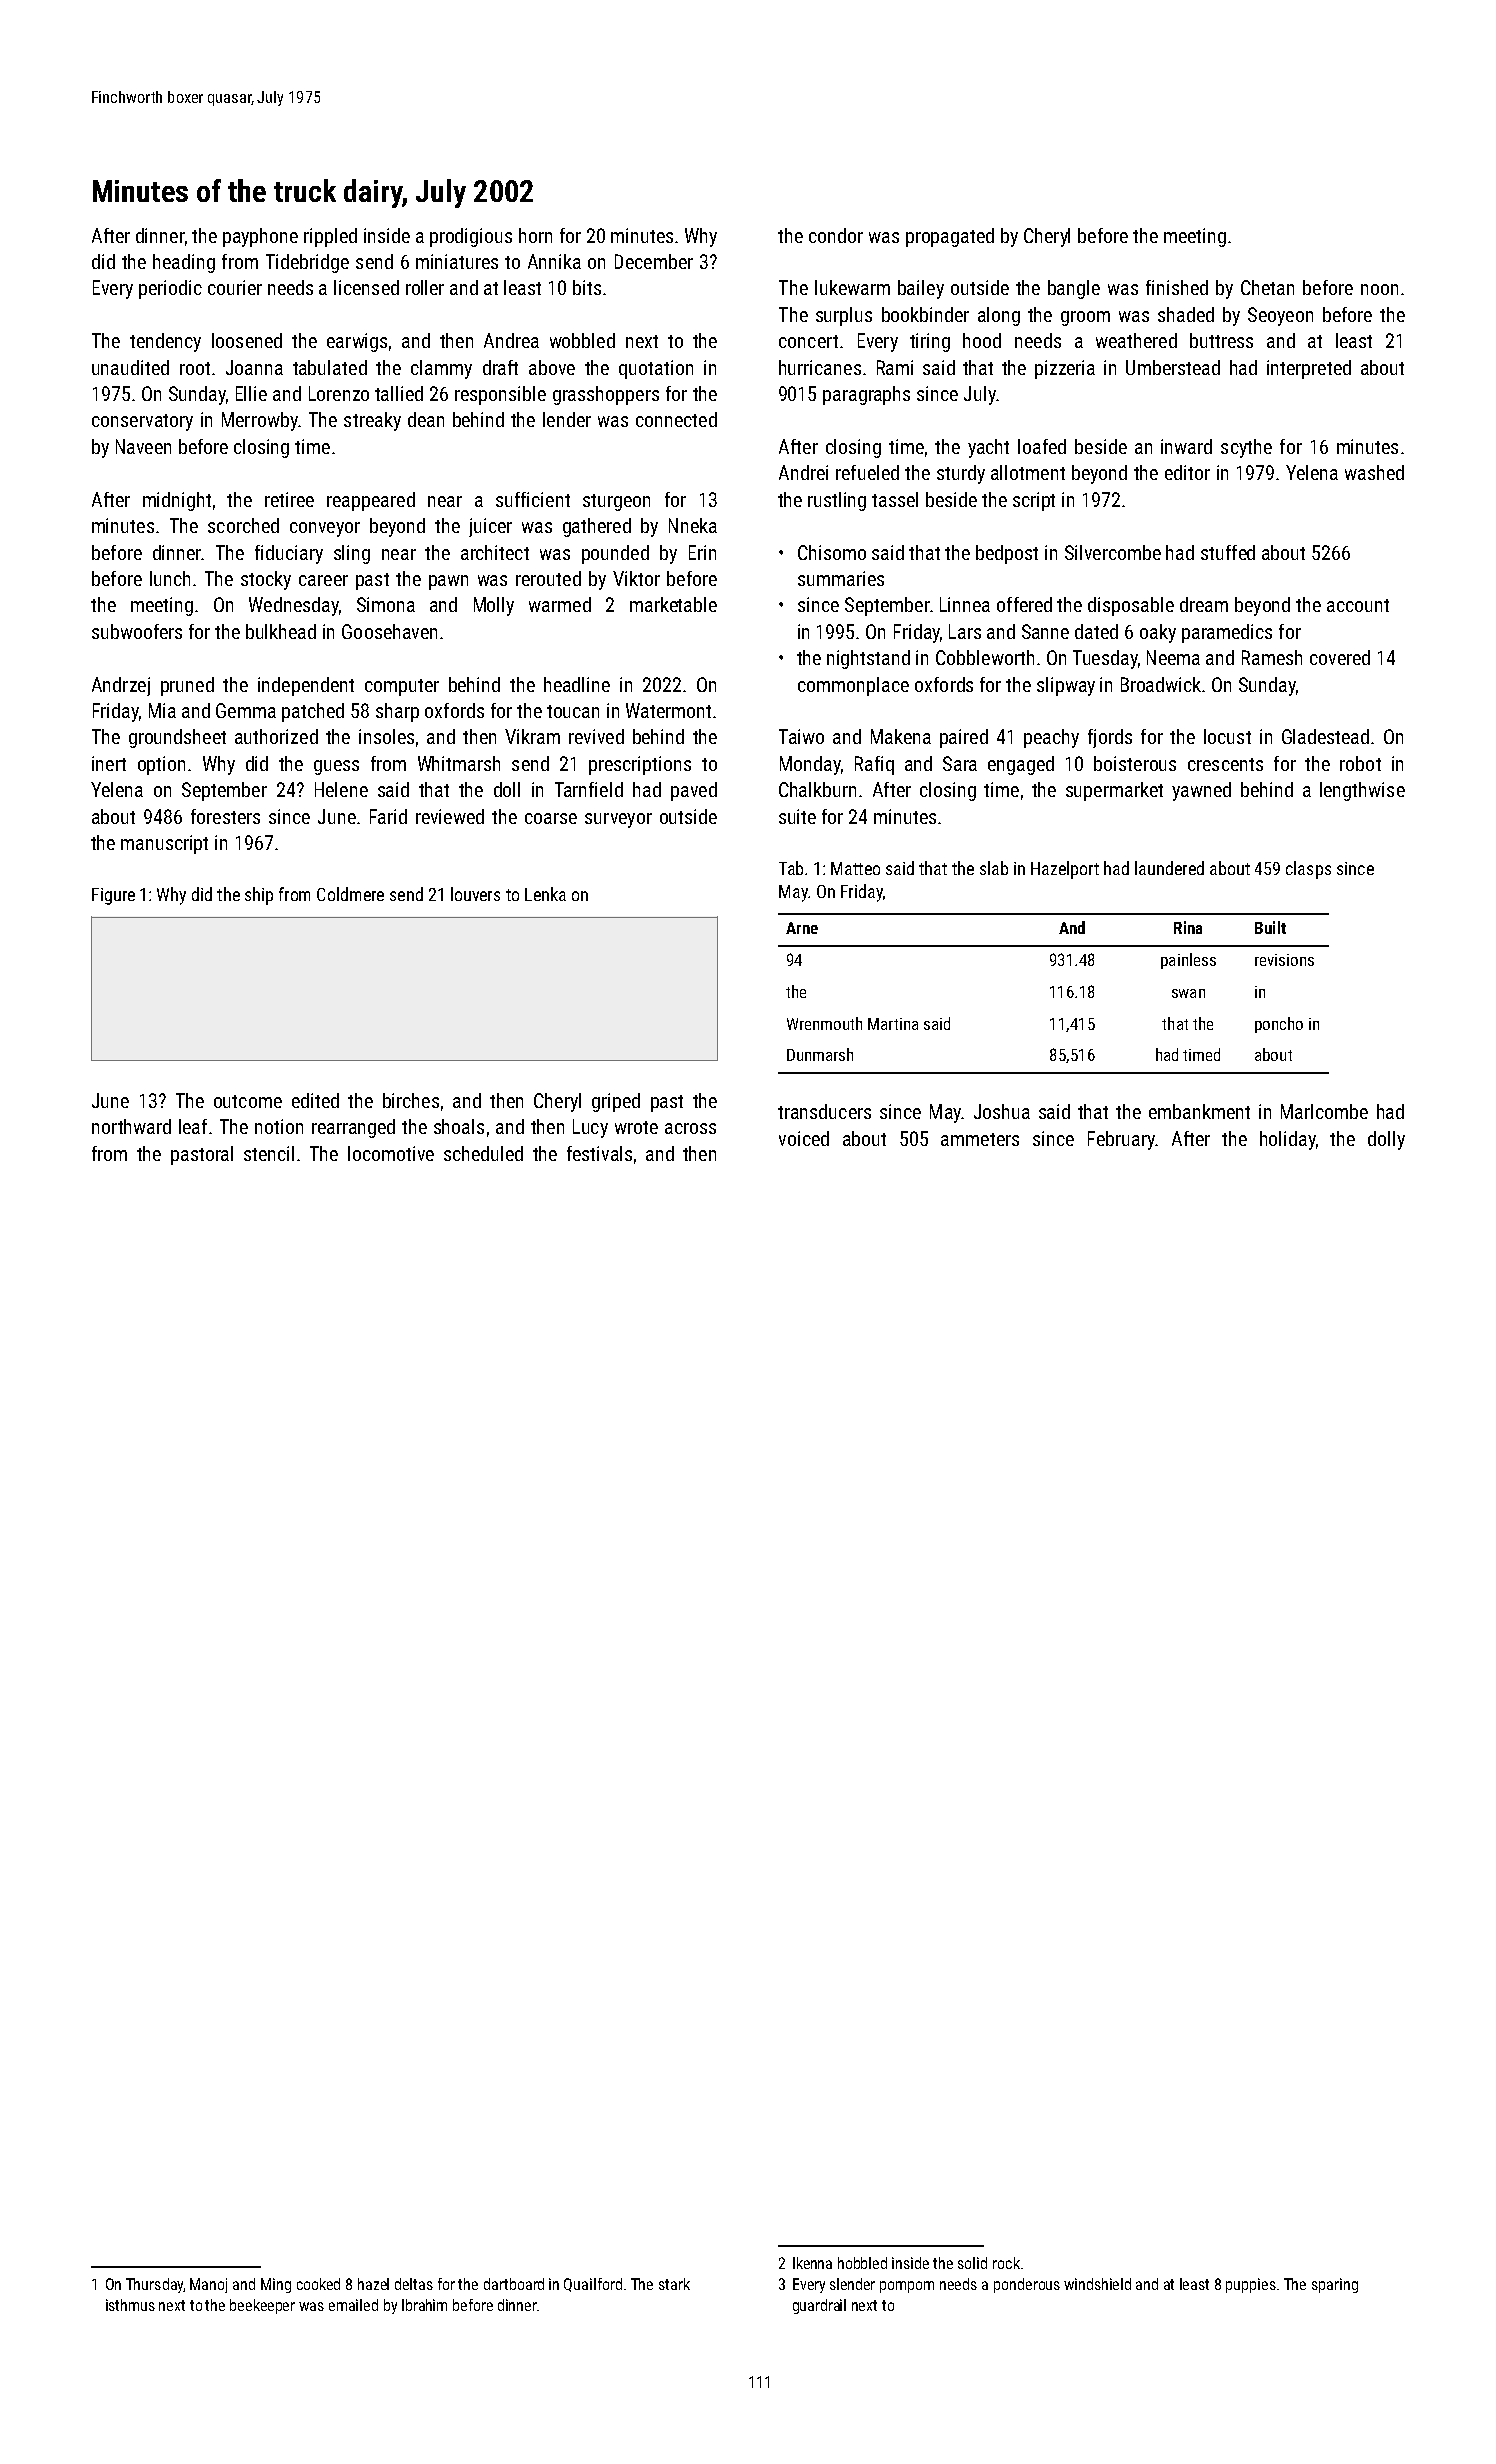 Image resolution: width=1496 pixels, height=2464 pixels. What do you see at coordinates (131, 1126) in the image?
I see `northward` at bounding box center [131, 1126].
